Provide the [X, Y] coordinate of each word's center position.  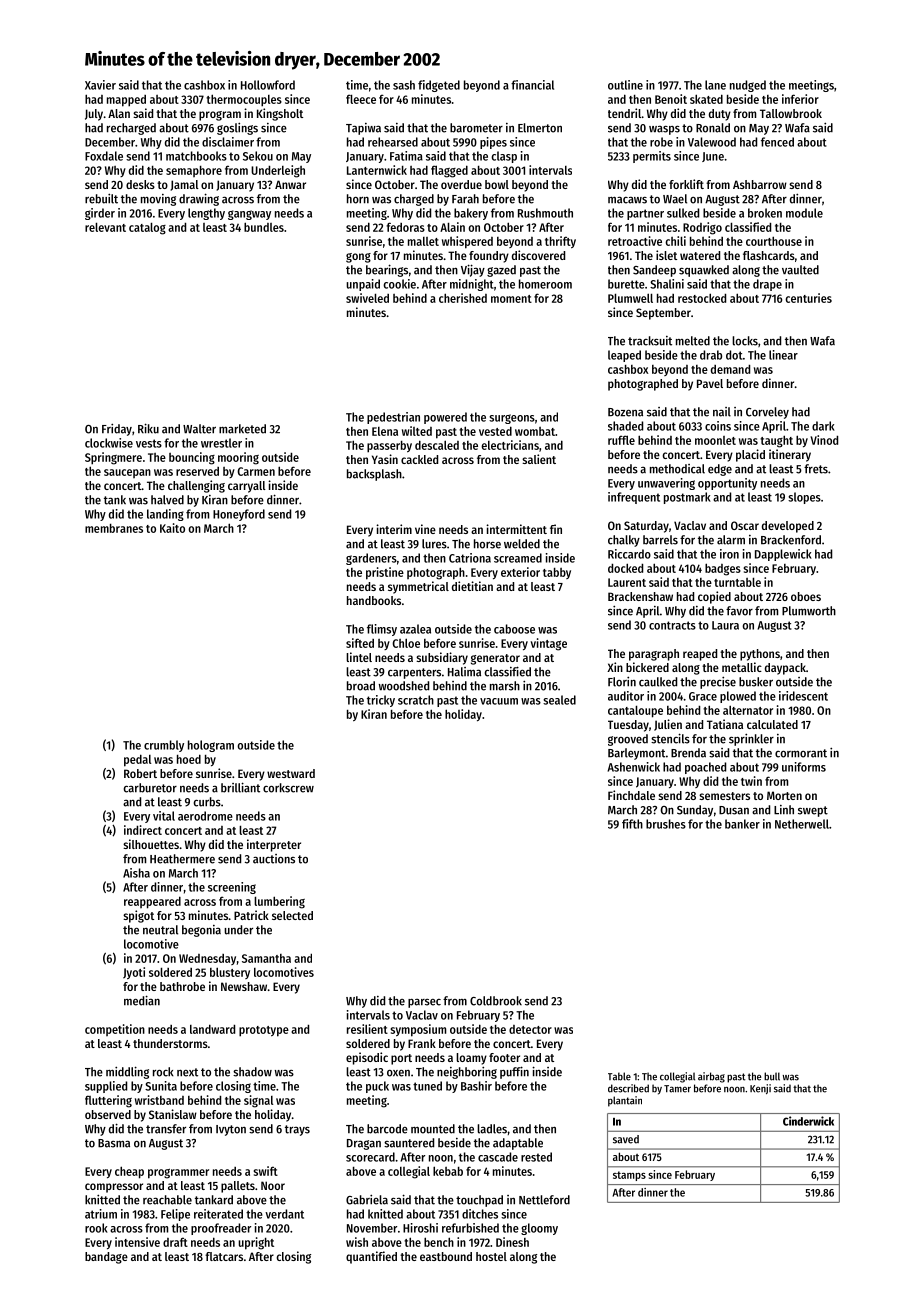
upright [256, 1243]
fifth [632, 824]
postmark [687, 498]
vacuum [499, 701]
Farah [465, 199]
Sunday [695, 811]
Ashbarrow [760, 184]
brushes [666, 824]
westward [291, 773]
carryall [247, 487]
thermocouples [244, 100]
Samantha [266, 958]
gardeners [371, 559]
